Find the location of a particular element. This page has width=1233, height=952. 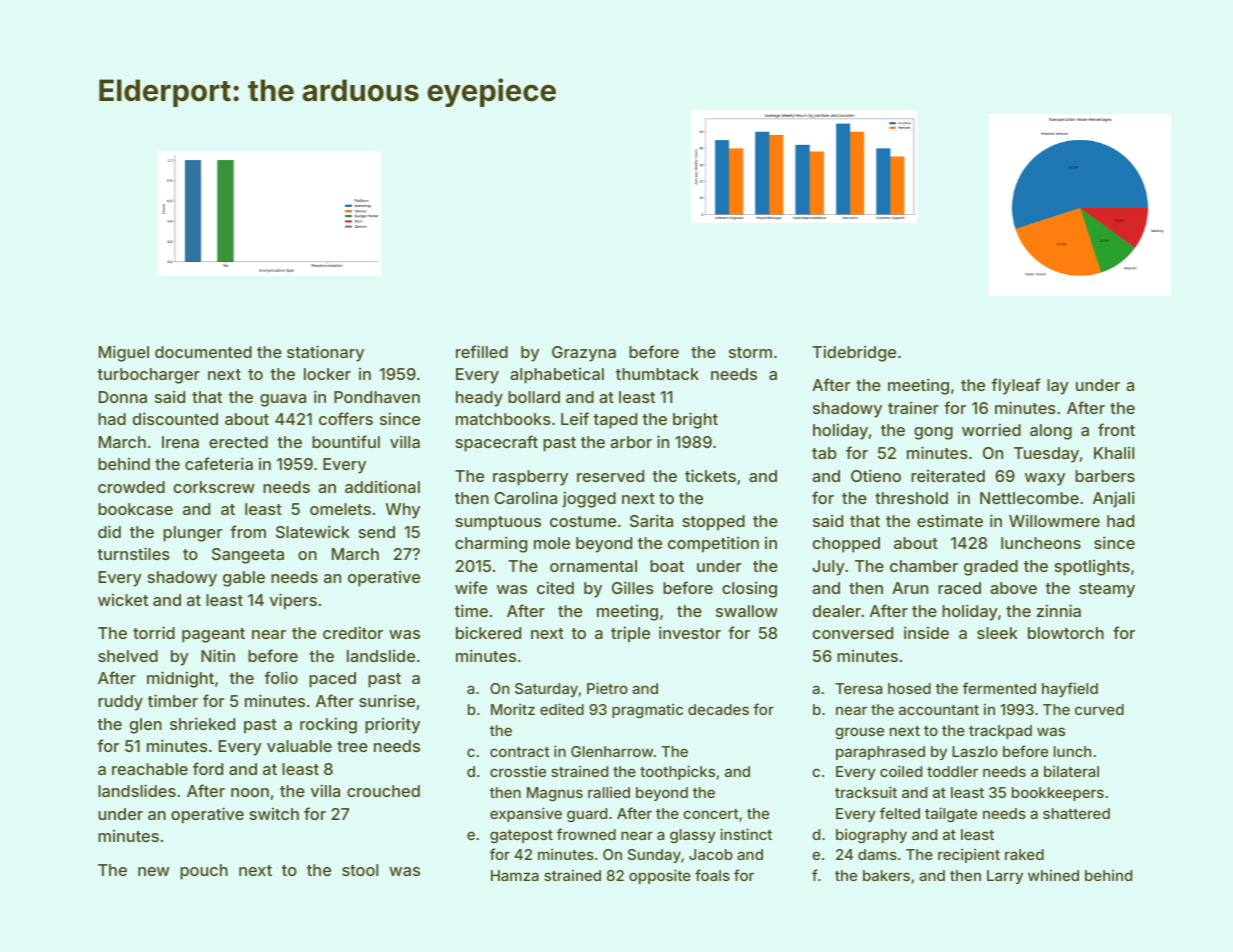

new is located at coordinates (153, 871).
